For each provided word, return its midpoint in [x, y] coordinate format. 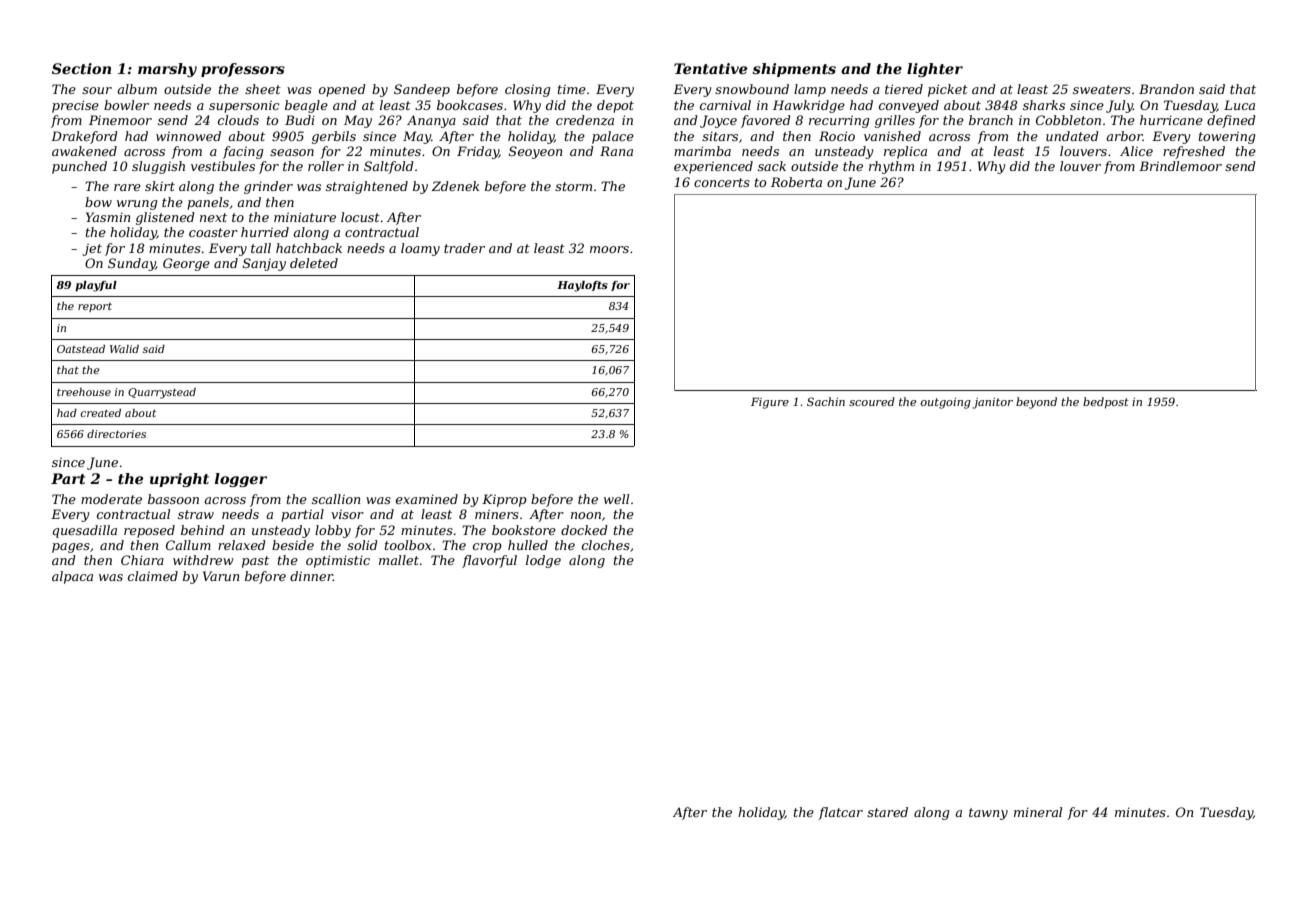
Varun [221, 576]
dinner [311, 576]
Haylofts [582, 286]
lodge [543, 561]
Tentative [710, 68]
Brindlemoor [1180, 166]
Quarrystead [162, 393]
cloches [606, 545]
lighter [935, 70]
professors [243, 70]
